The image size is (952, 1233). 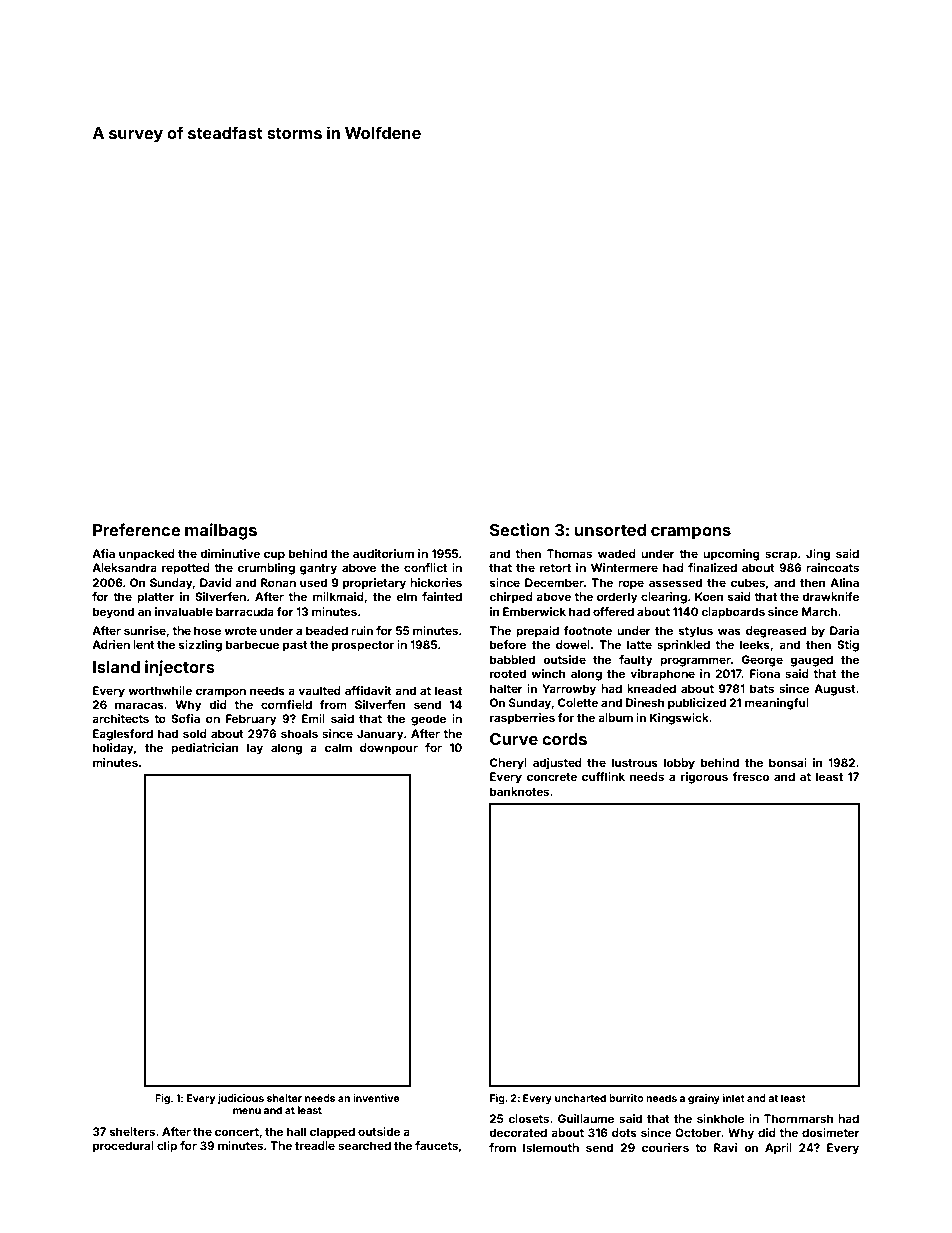 What do you see at coordinates (750, 776) in the screenshot?
I see `fresco` at bounding box center [750, 776].
